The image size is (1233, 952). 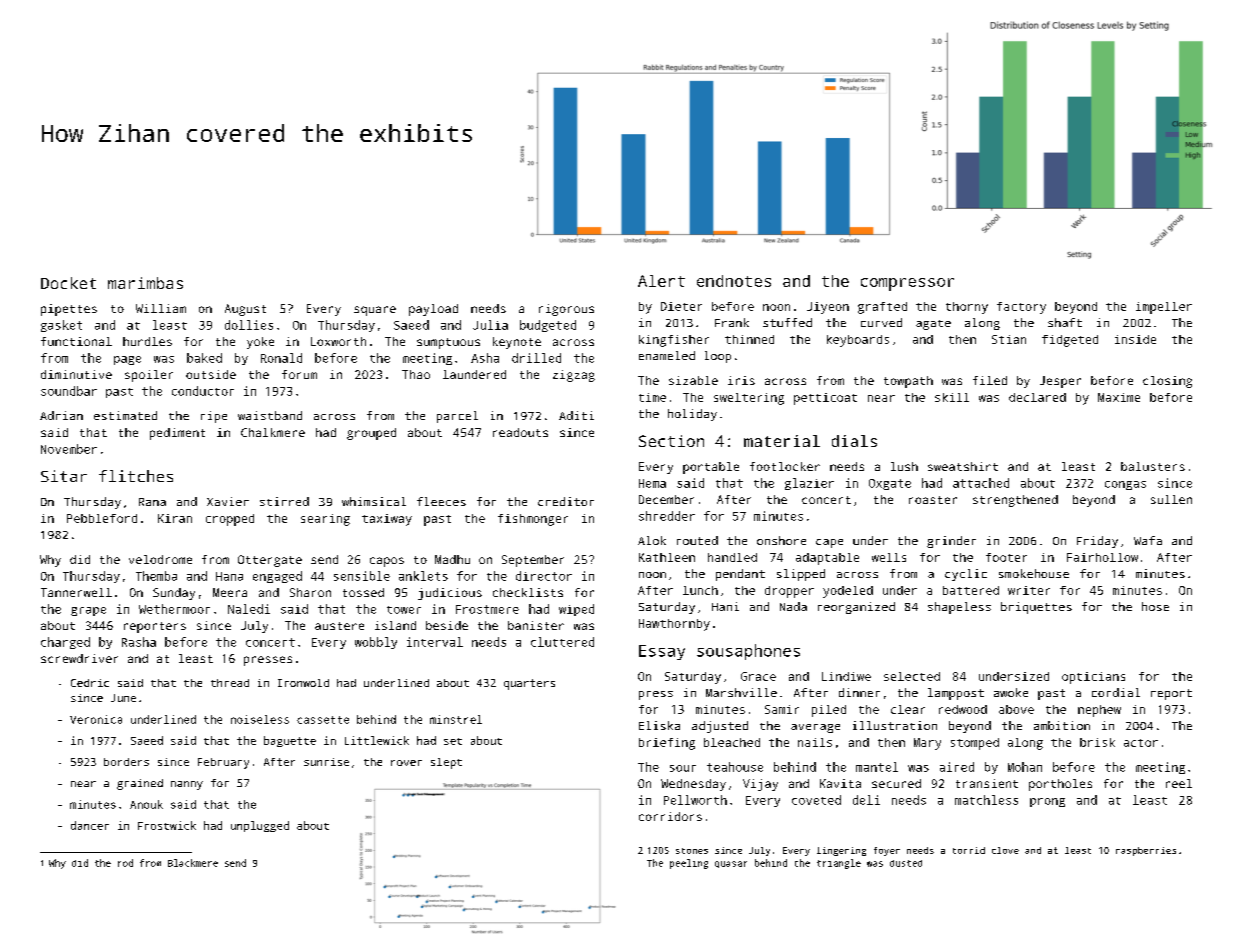 What do you see at coordinates (692, 415) in the document?
I see `holiday` at bounding box center [692, 415].
